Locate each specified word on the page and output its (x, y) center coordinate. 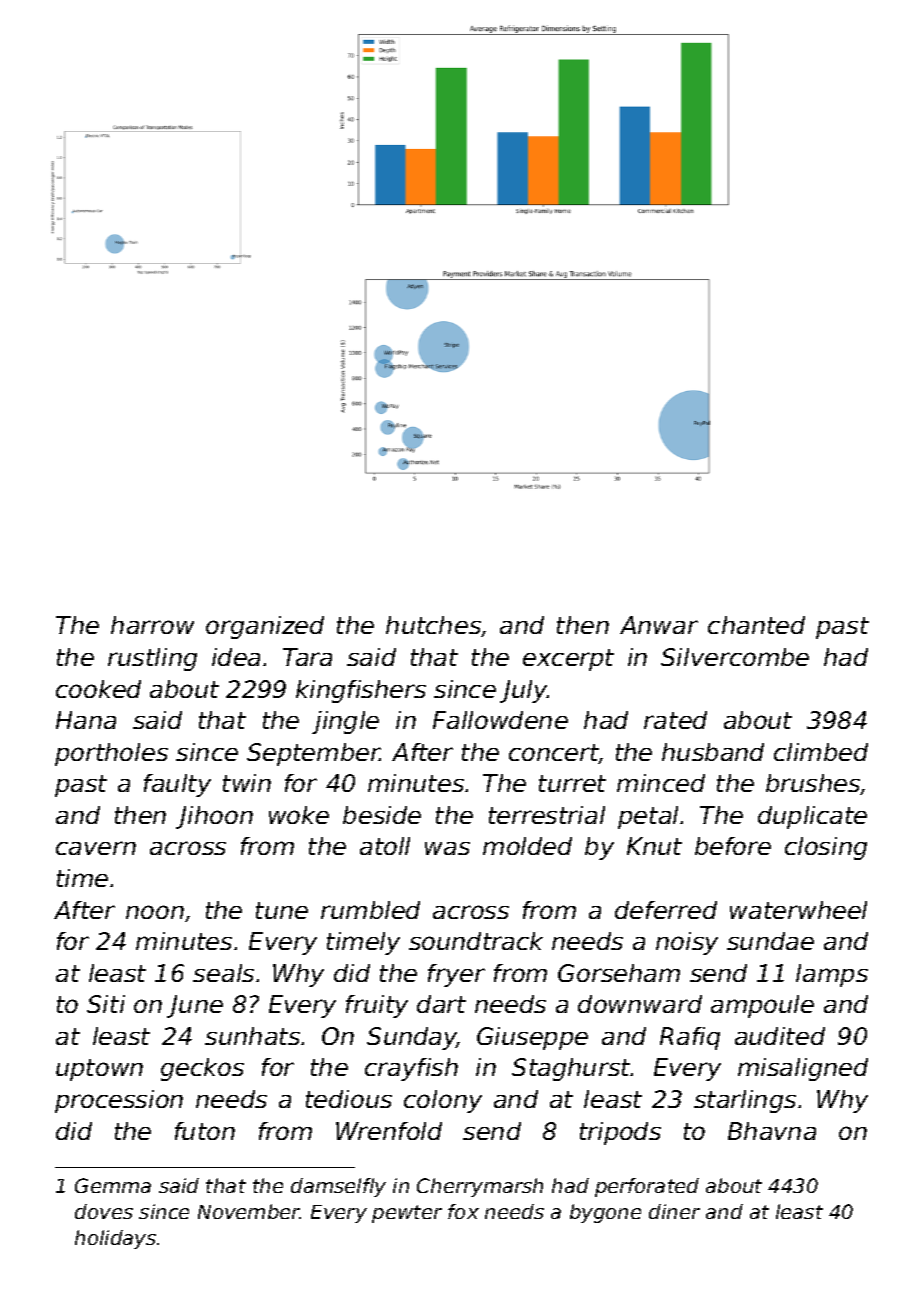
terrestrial (547, 815)
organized (265, 627)
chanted (756, 625)
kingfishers (361, 691)
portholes (111, 754)
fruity (377, 1006)
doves (104, 1211)
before (733, 846)
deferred (666, 910)
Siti (106, 1004)
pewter (407, 1214)
